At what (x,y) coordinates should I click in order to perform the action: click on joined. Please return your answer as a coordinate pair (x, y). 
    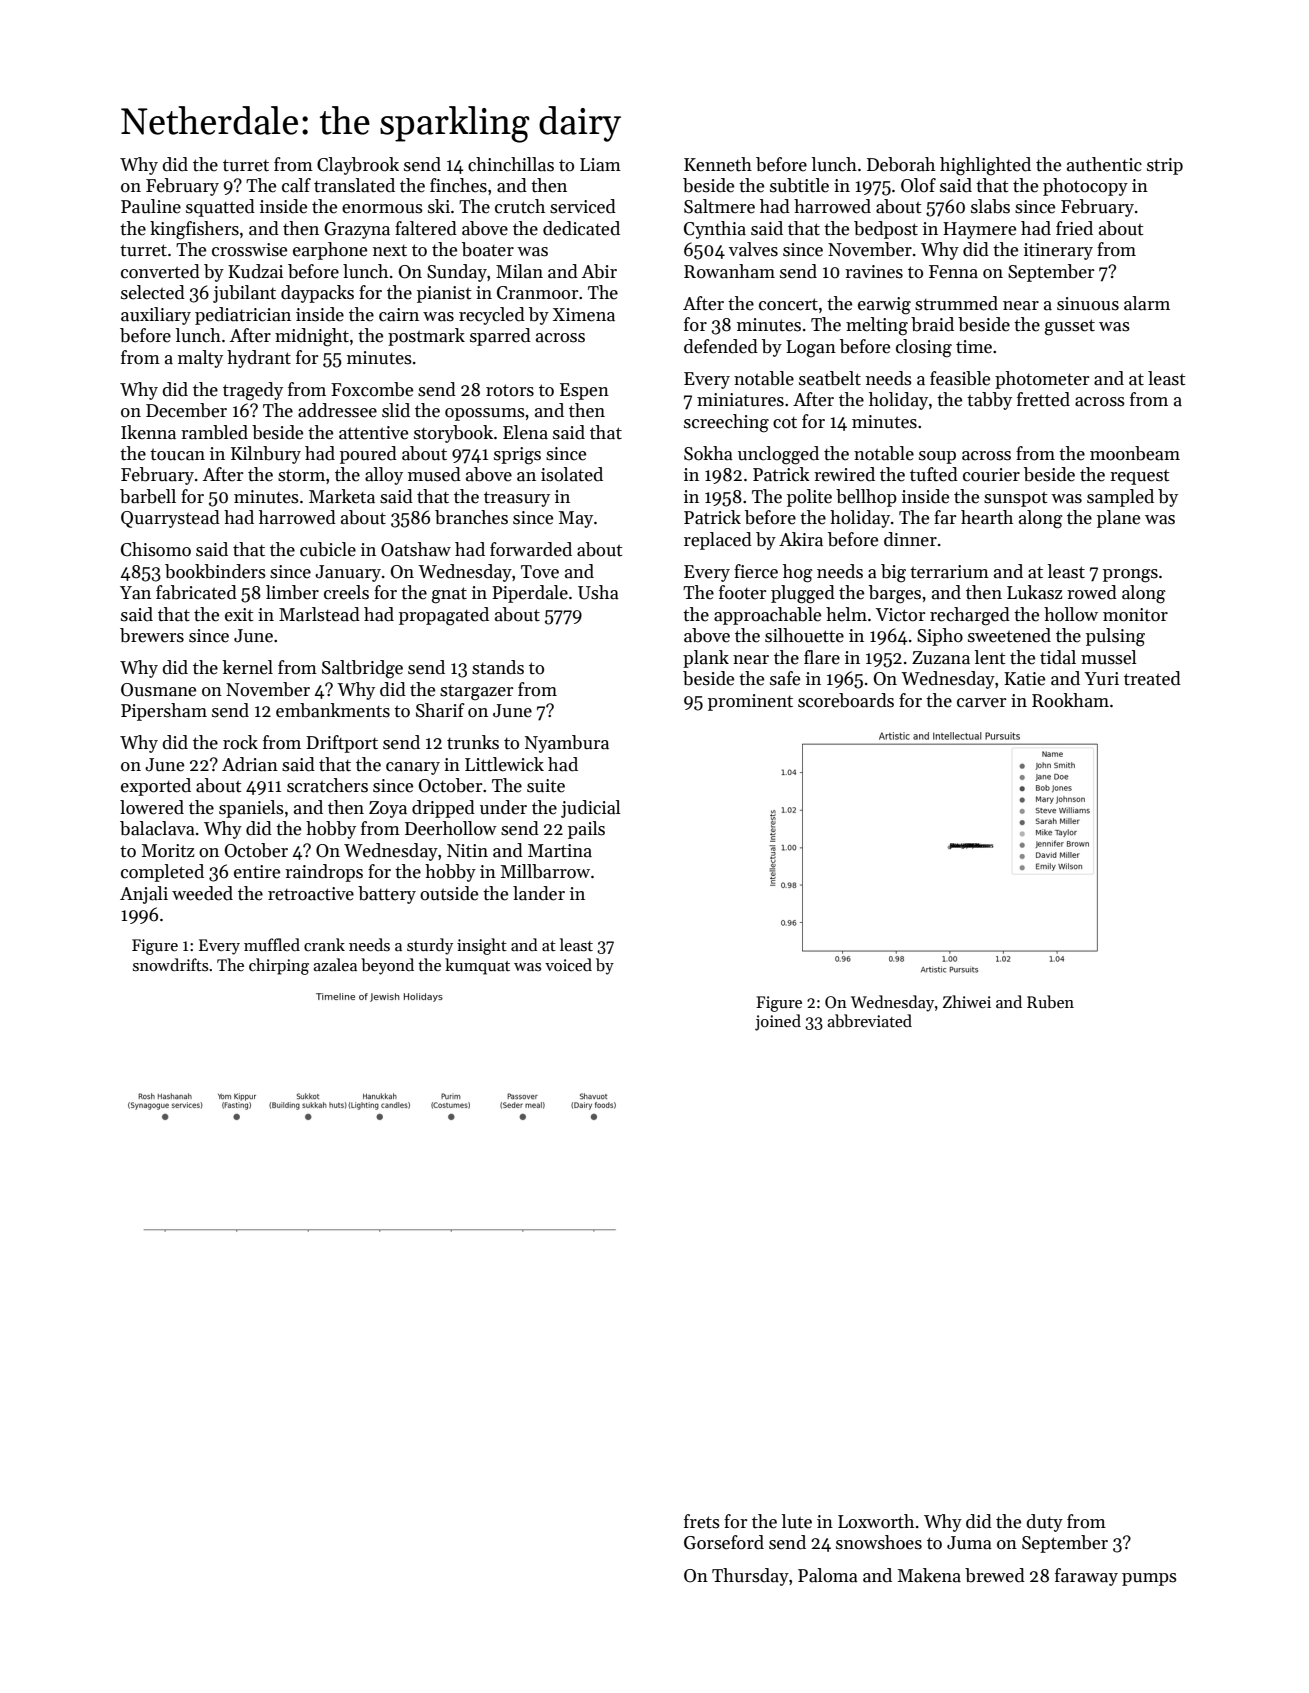
    Looking at the image, I should click on (778, 1022).
